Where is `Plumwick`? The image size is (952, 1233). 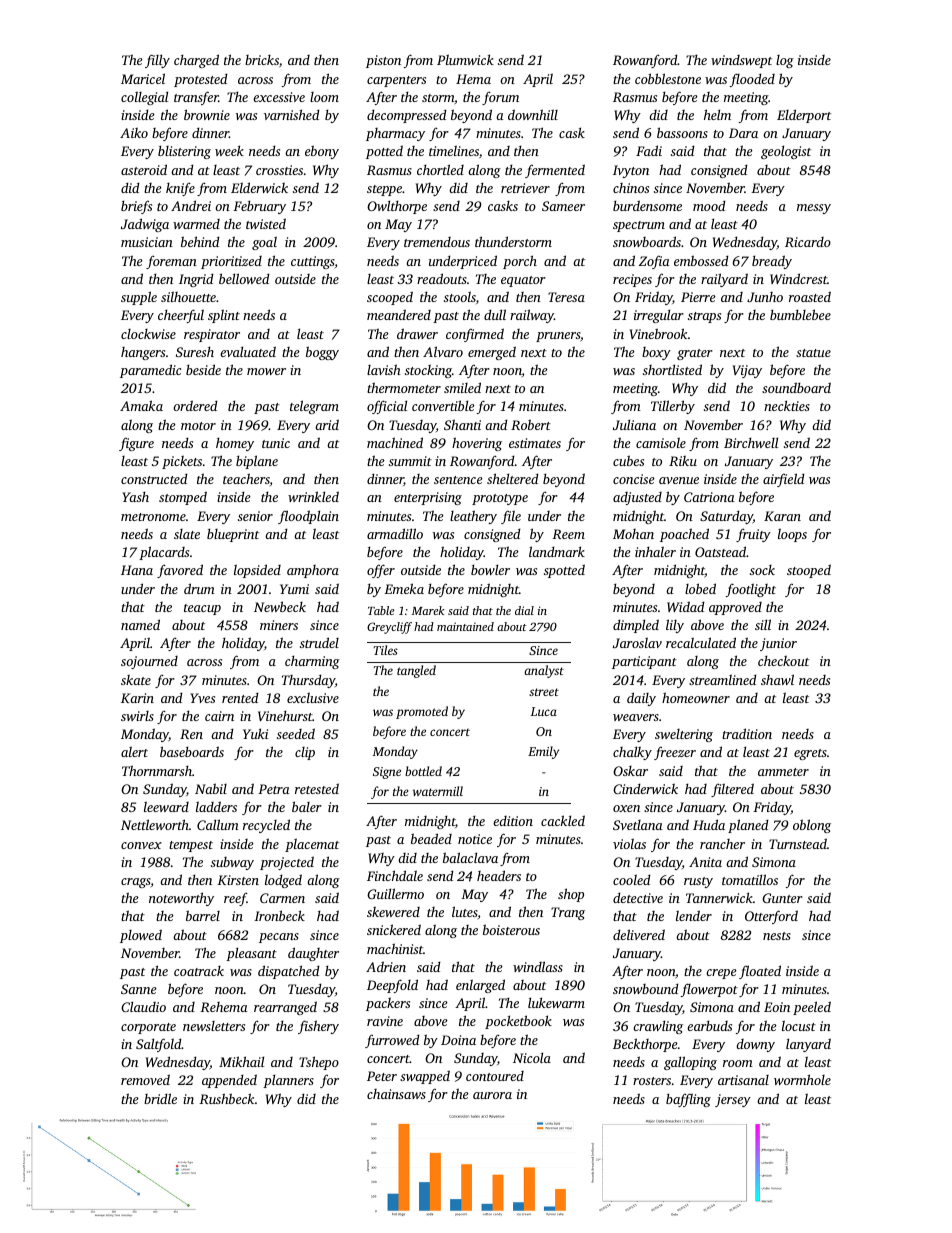 Plumwick is located at coordinates (465, 59).
